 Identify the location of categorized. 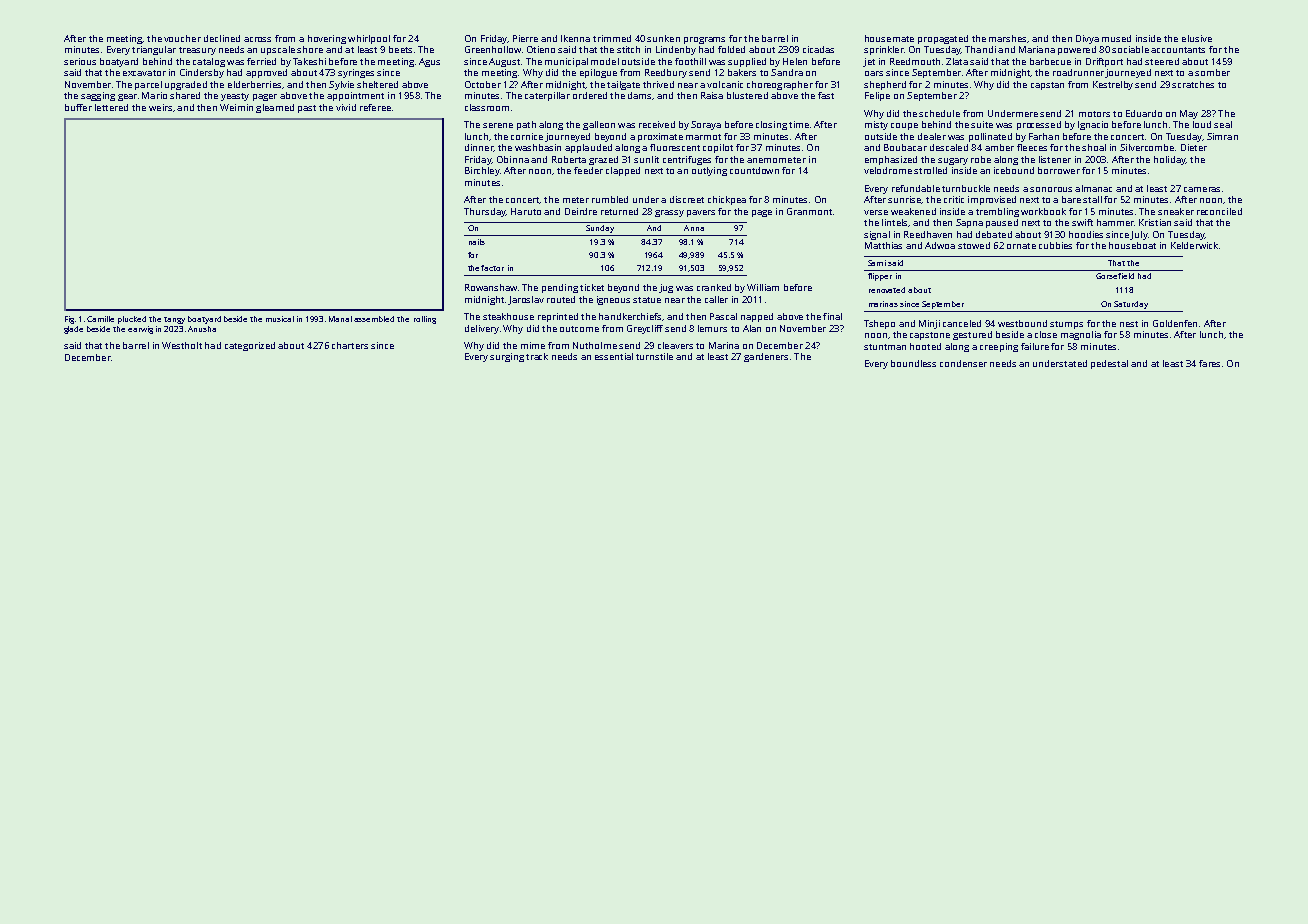
(250, 346).
